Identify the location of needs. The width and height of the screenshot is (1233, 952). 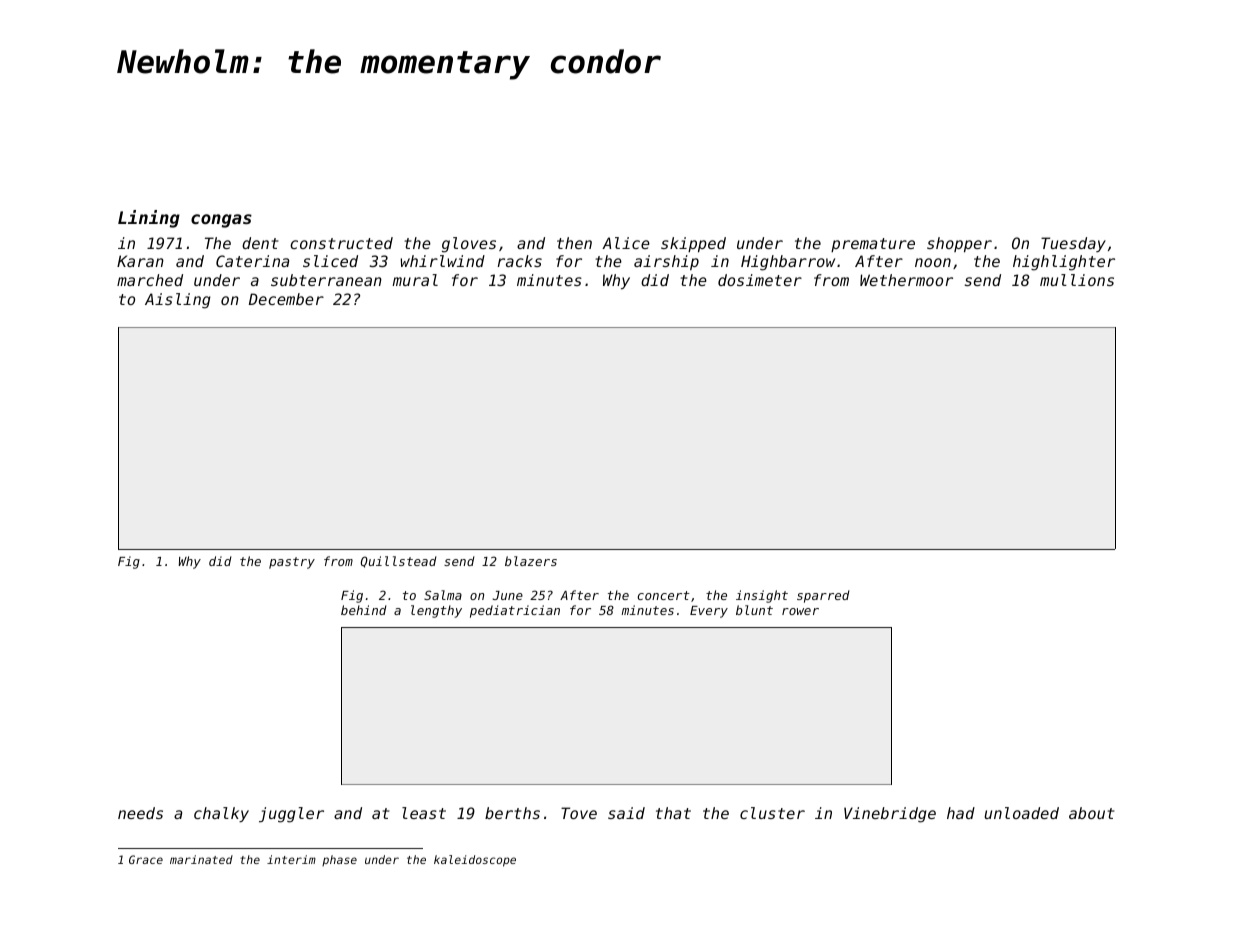
(140, 813).
